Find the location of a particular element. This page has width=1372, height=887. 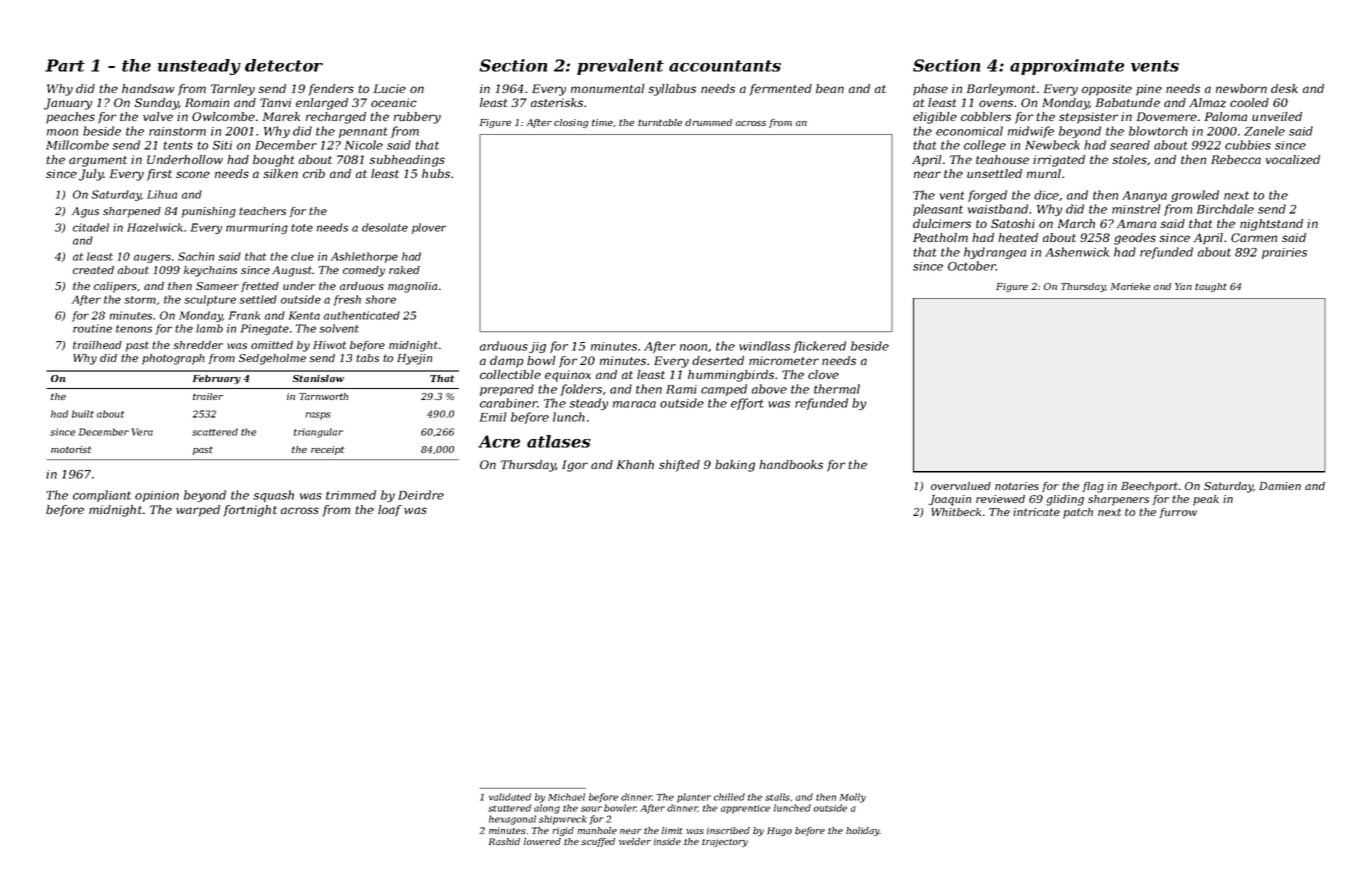

validated is located at coordinates (510, 797).
